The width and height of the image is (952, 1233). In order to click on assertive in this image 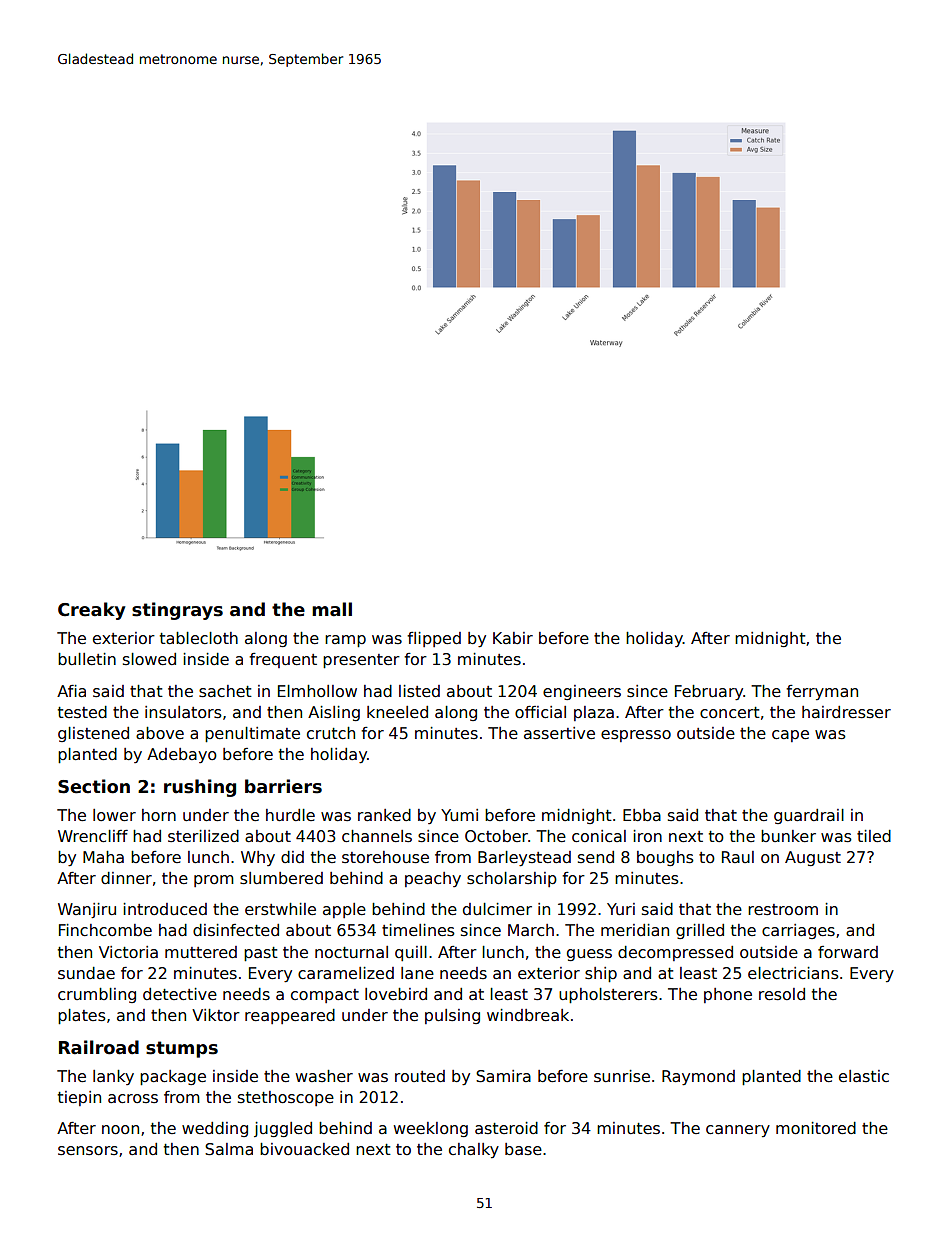, I will do `click(559, 733)`.
